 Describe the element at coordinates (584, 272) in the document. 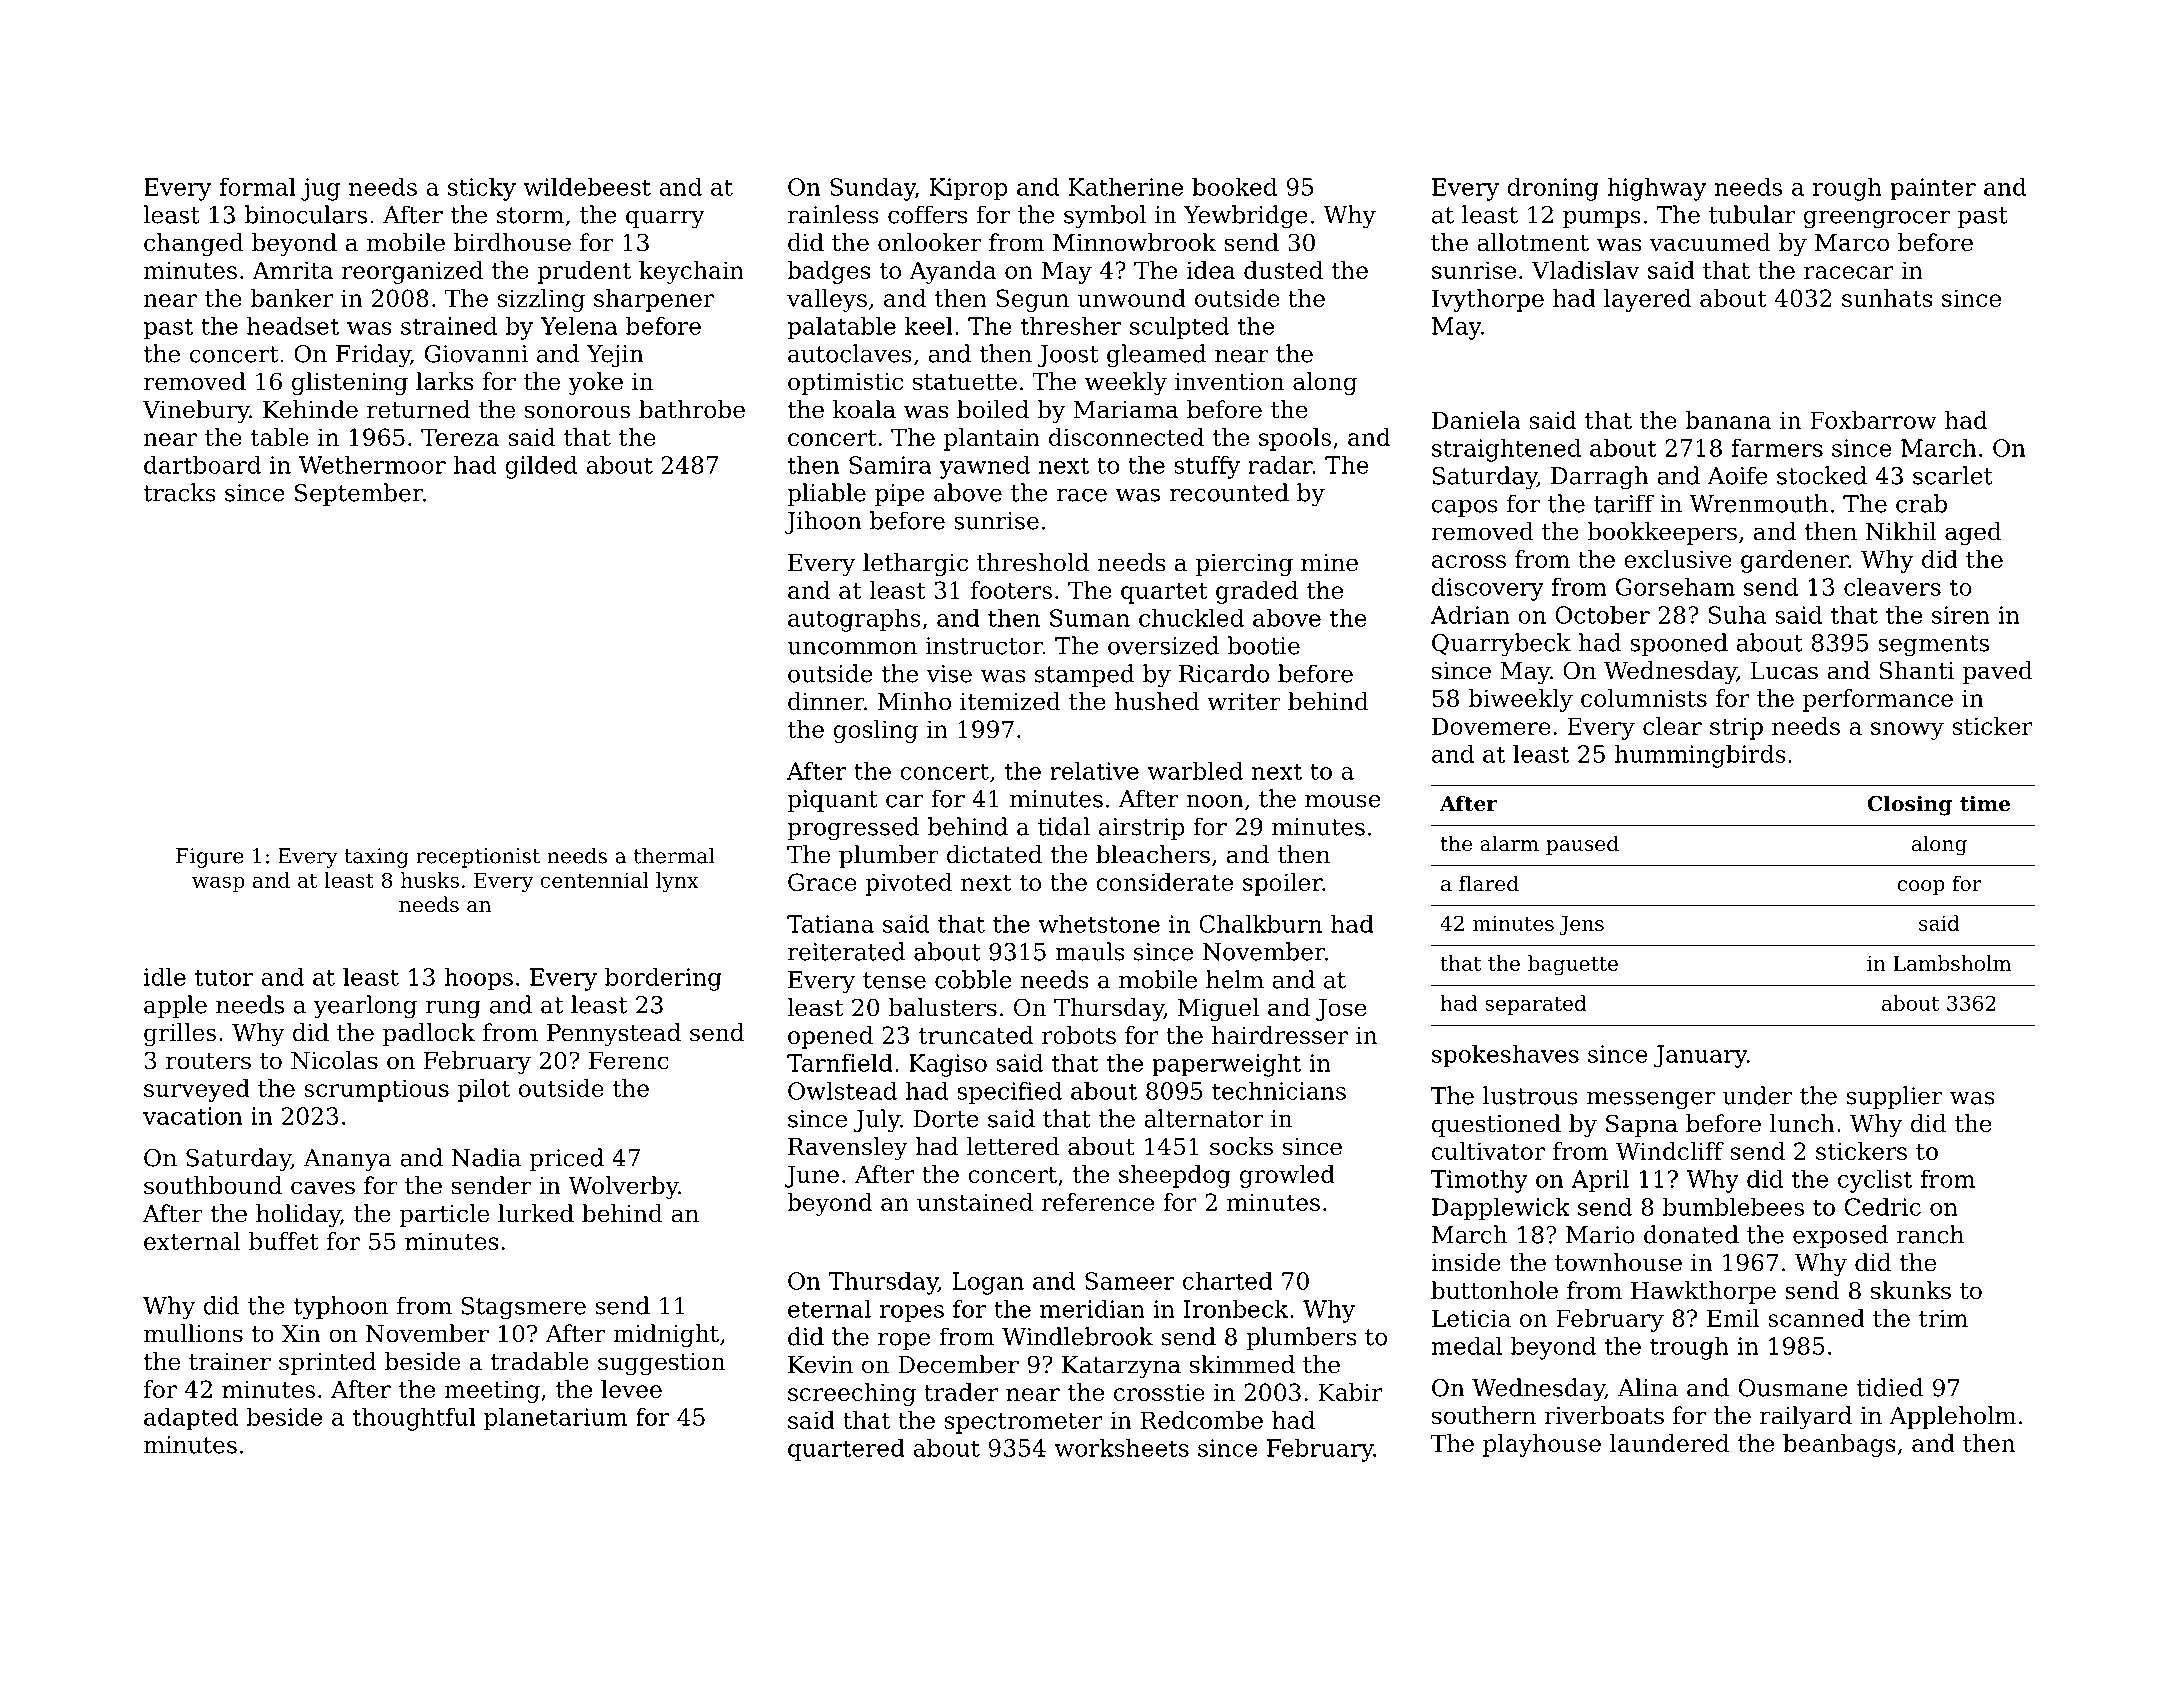

I see `prudent` at that location.
